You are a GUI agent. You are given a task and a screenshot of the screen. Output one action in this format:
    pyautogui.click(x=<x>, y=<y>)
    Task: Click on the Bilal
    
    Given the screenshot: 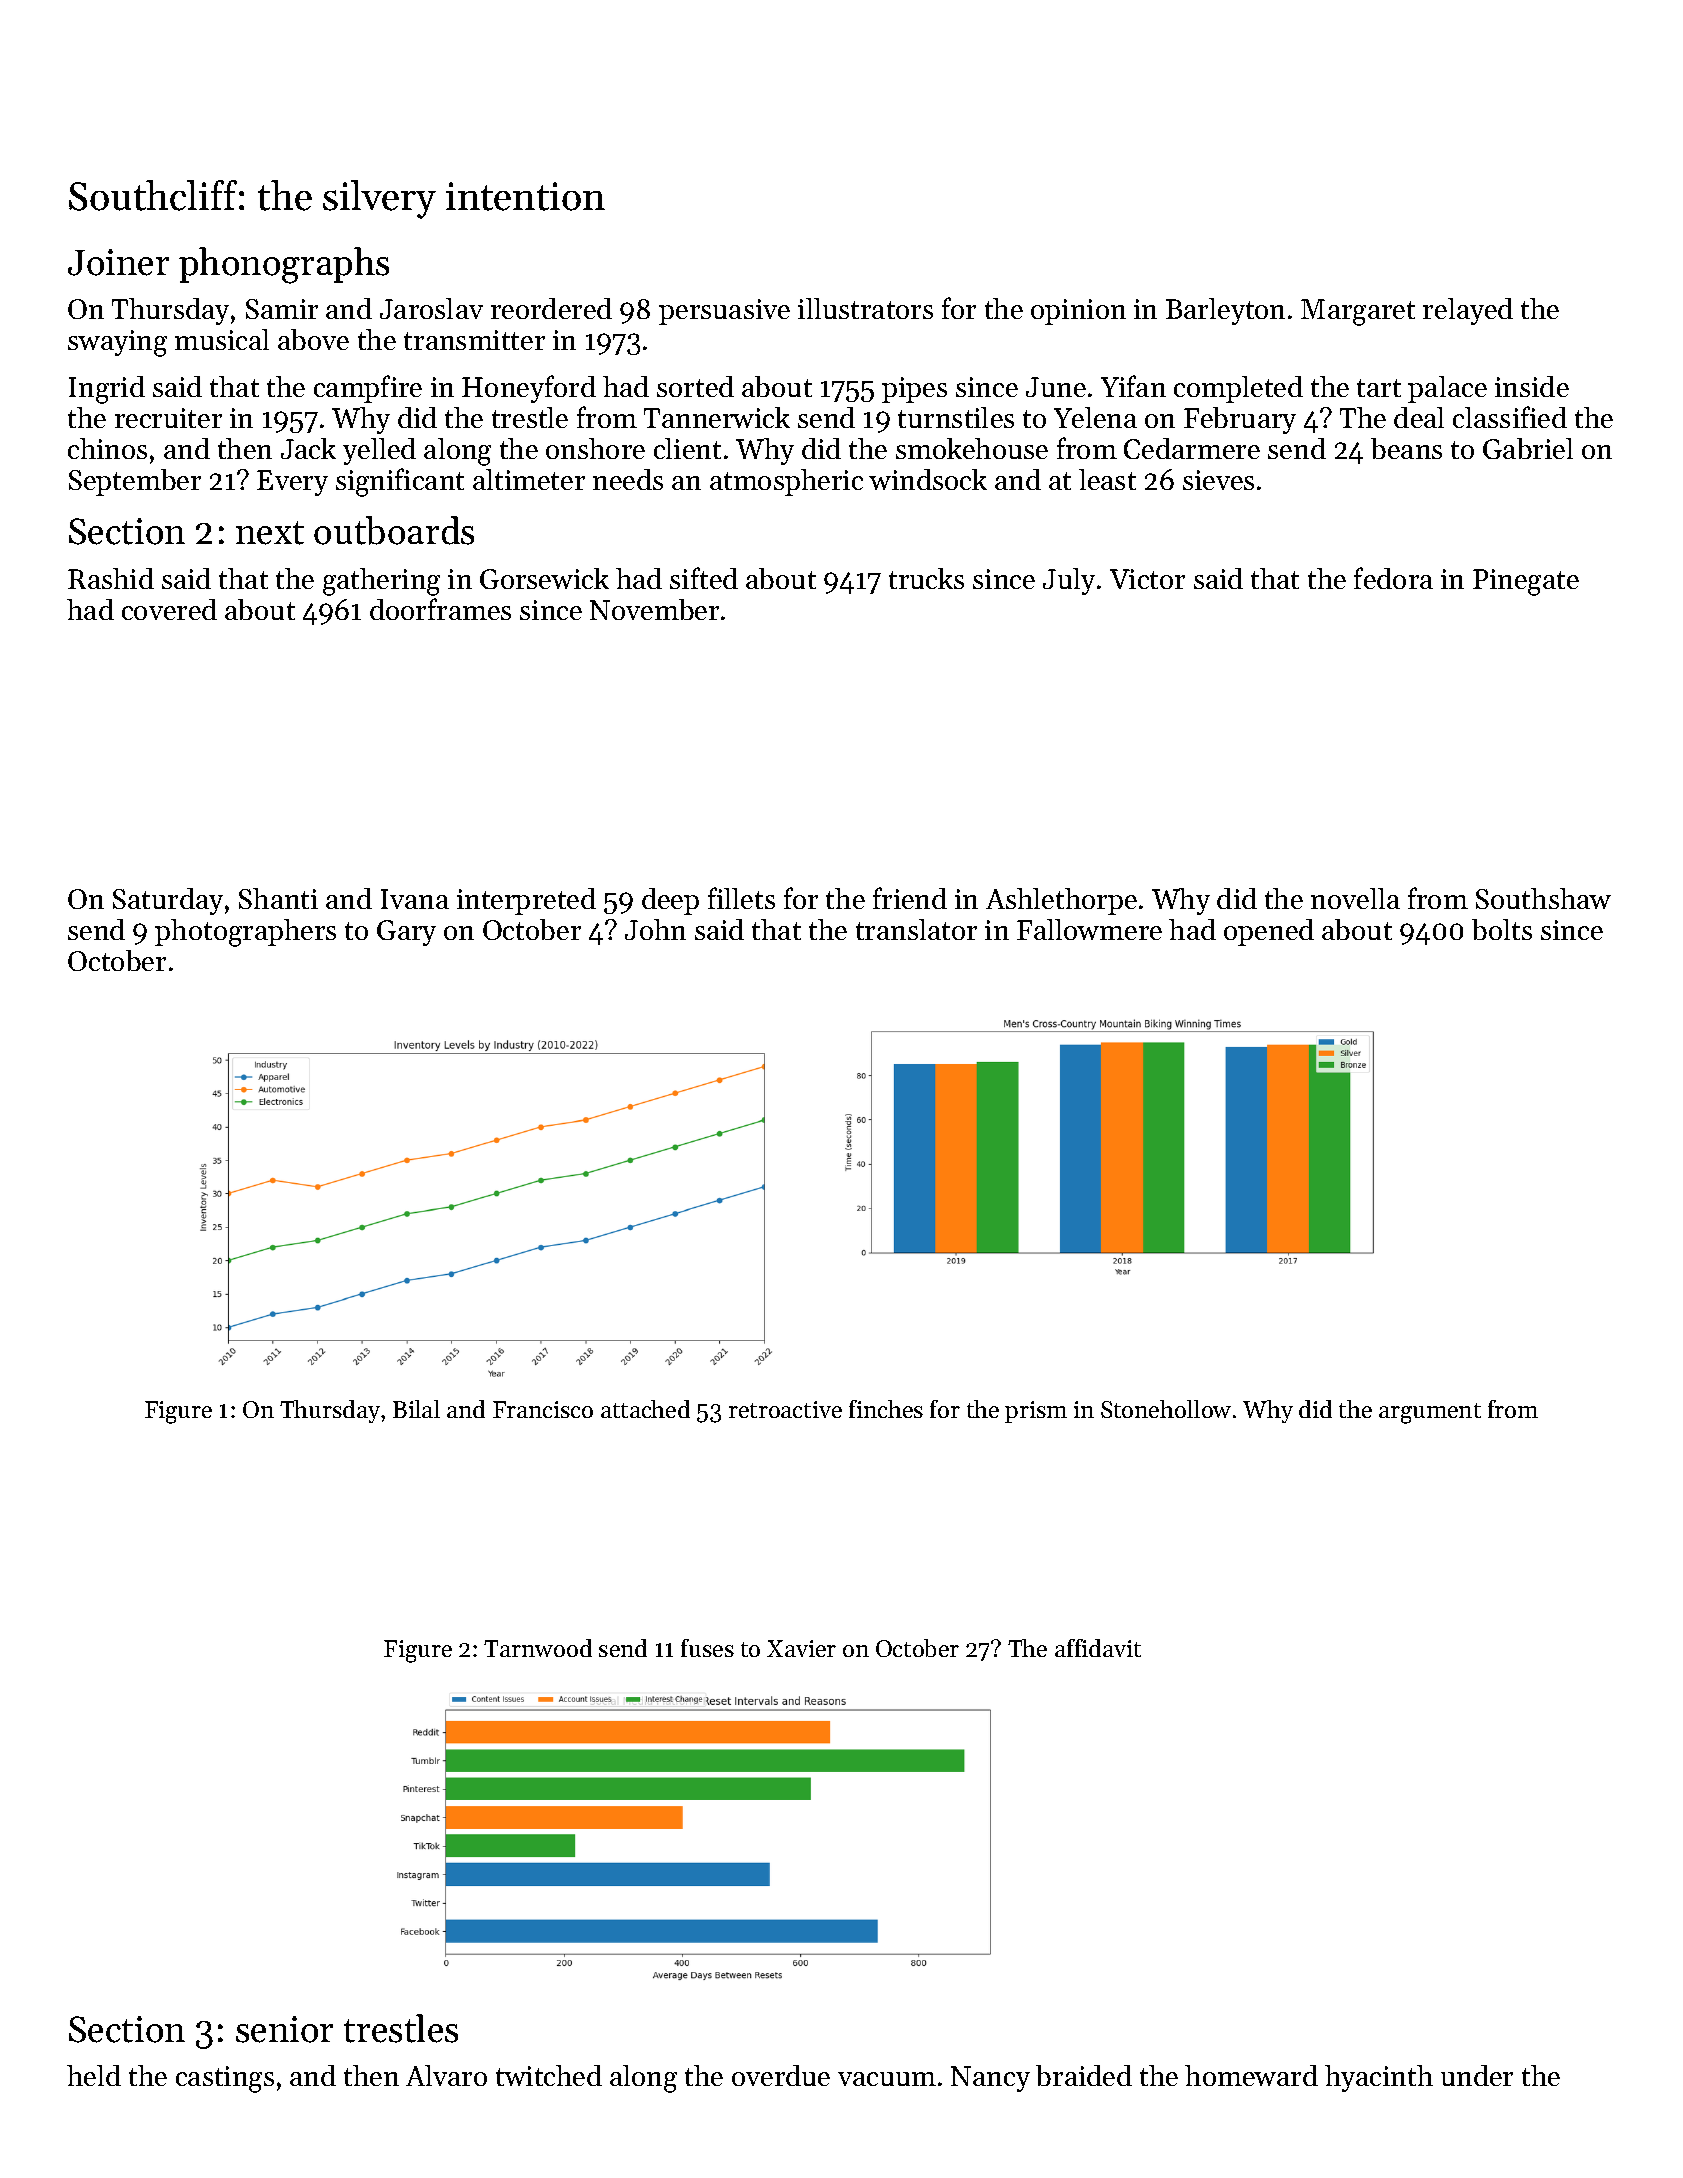 What is the action you would take?
    pyautogui.click(x=416, y=1409)
